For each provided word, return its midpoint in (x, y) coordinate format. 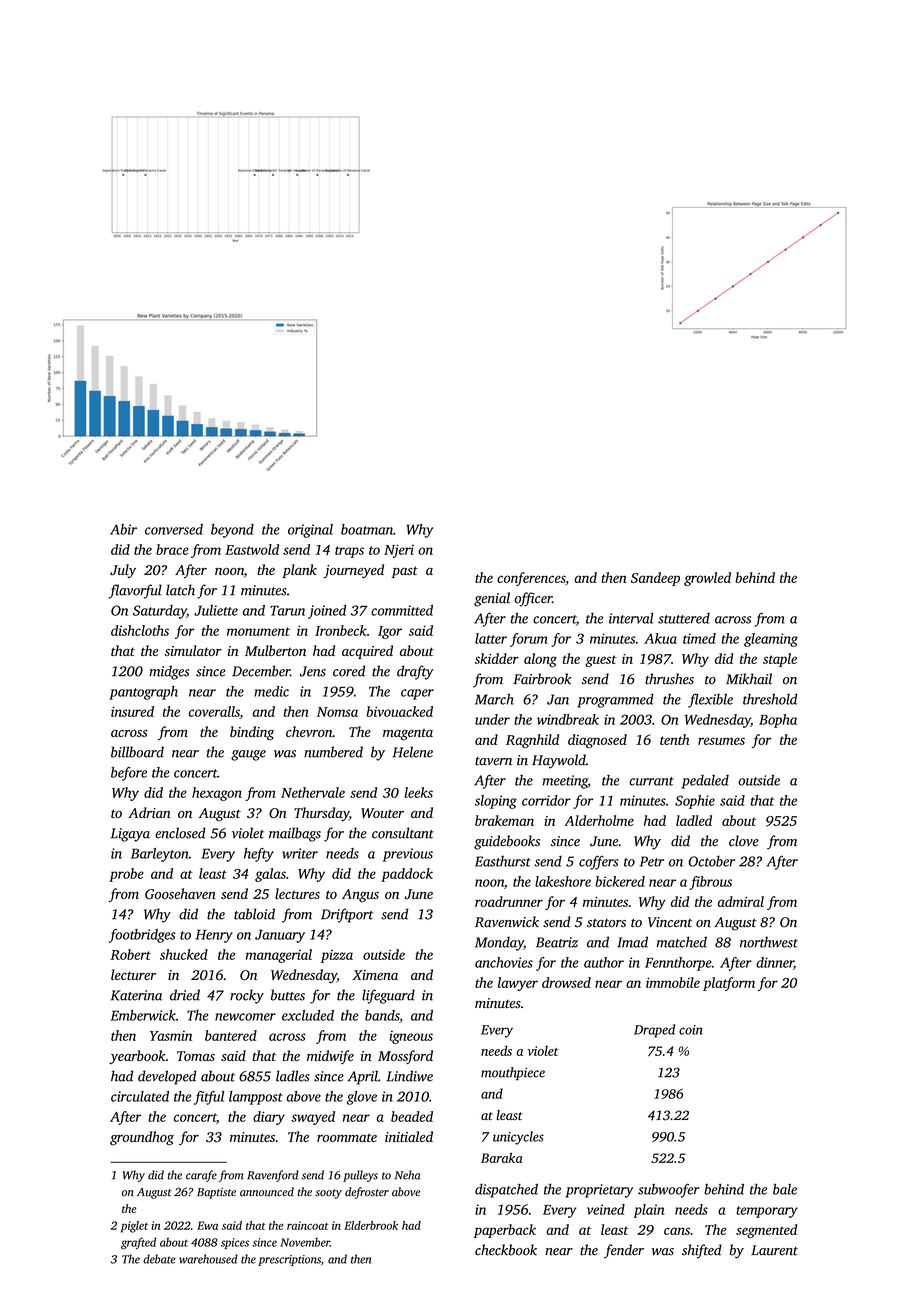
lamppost (256, 1098)
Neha (407, 1175)
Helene (412, 752)
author (604, 962)
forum (529, 640)
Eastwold (252, 549)
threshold (770, 699)
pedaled (705, 782)
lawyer (518, 984)
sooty (328, 1194)
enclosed (180, 833)
